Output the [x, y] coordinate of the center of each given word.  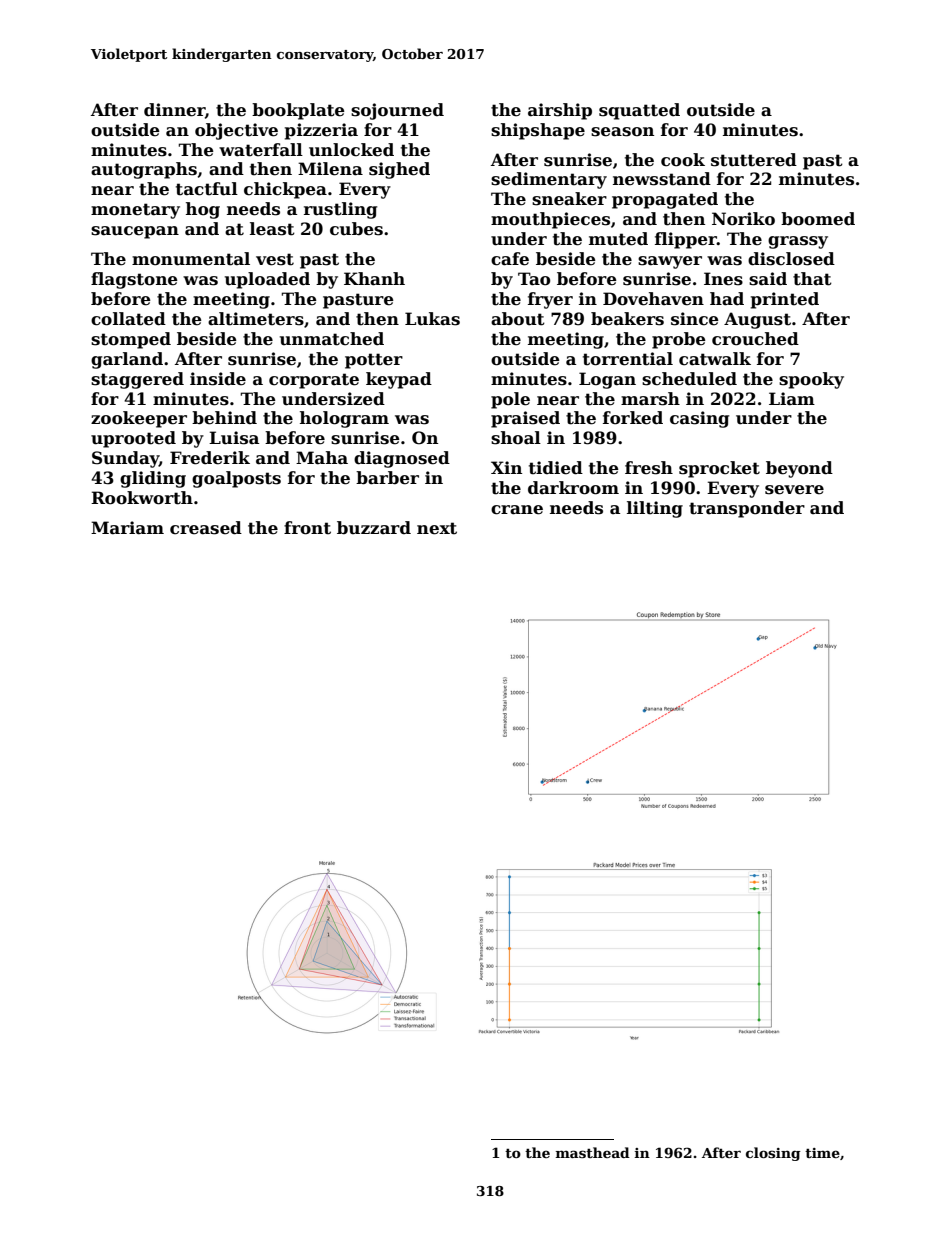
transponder [747, 509]
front [307, 528]
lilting [655, 509]
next [437, 528]
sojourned [397, 111]
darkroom [573, 488]
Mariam [127, 528]
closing [773, 1154]
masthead [593, 1152]
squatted [639, 111]
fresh [649, 468]
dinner [174, 110]
